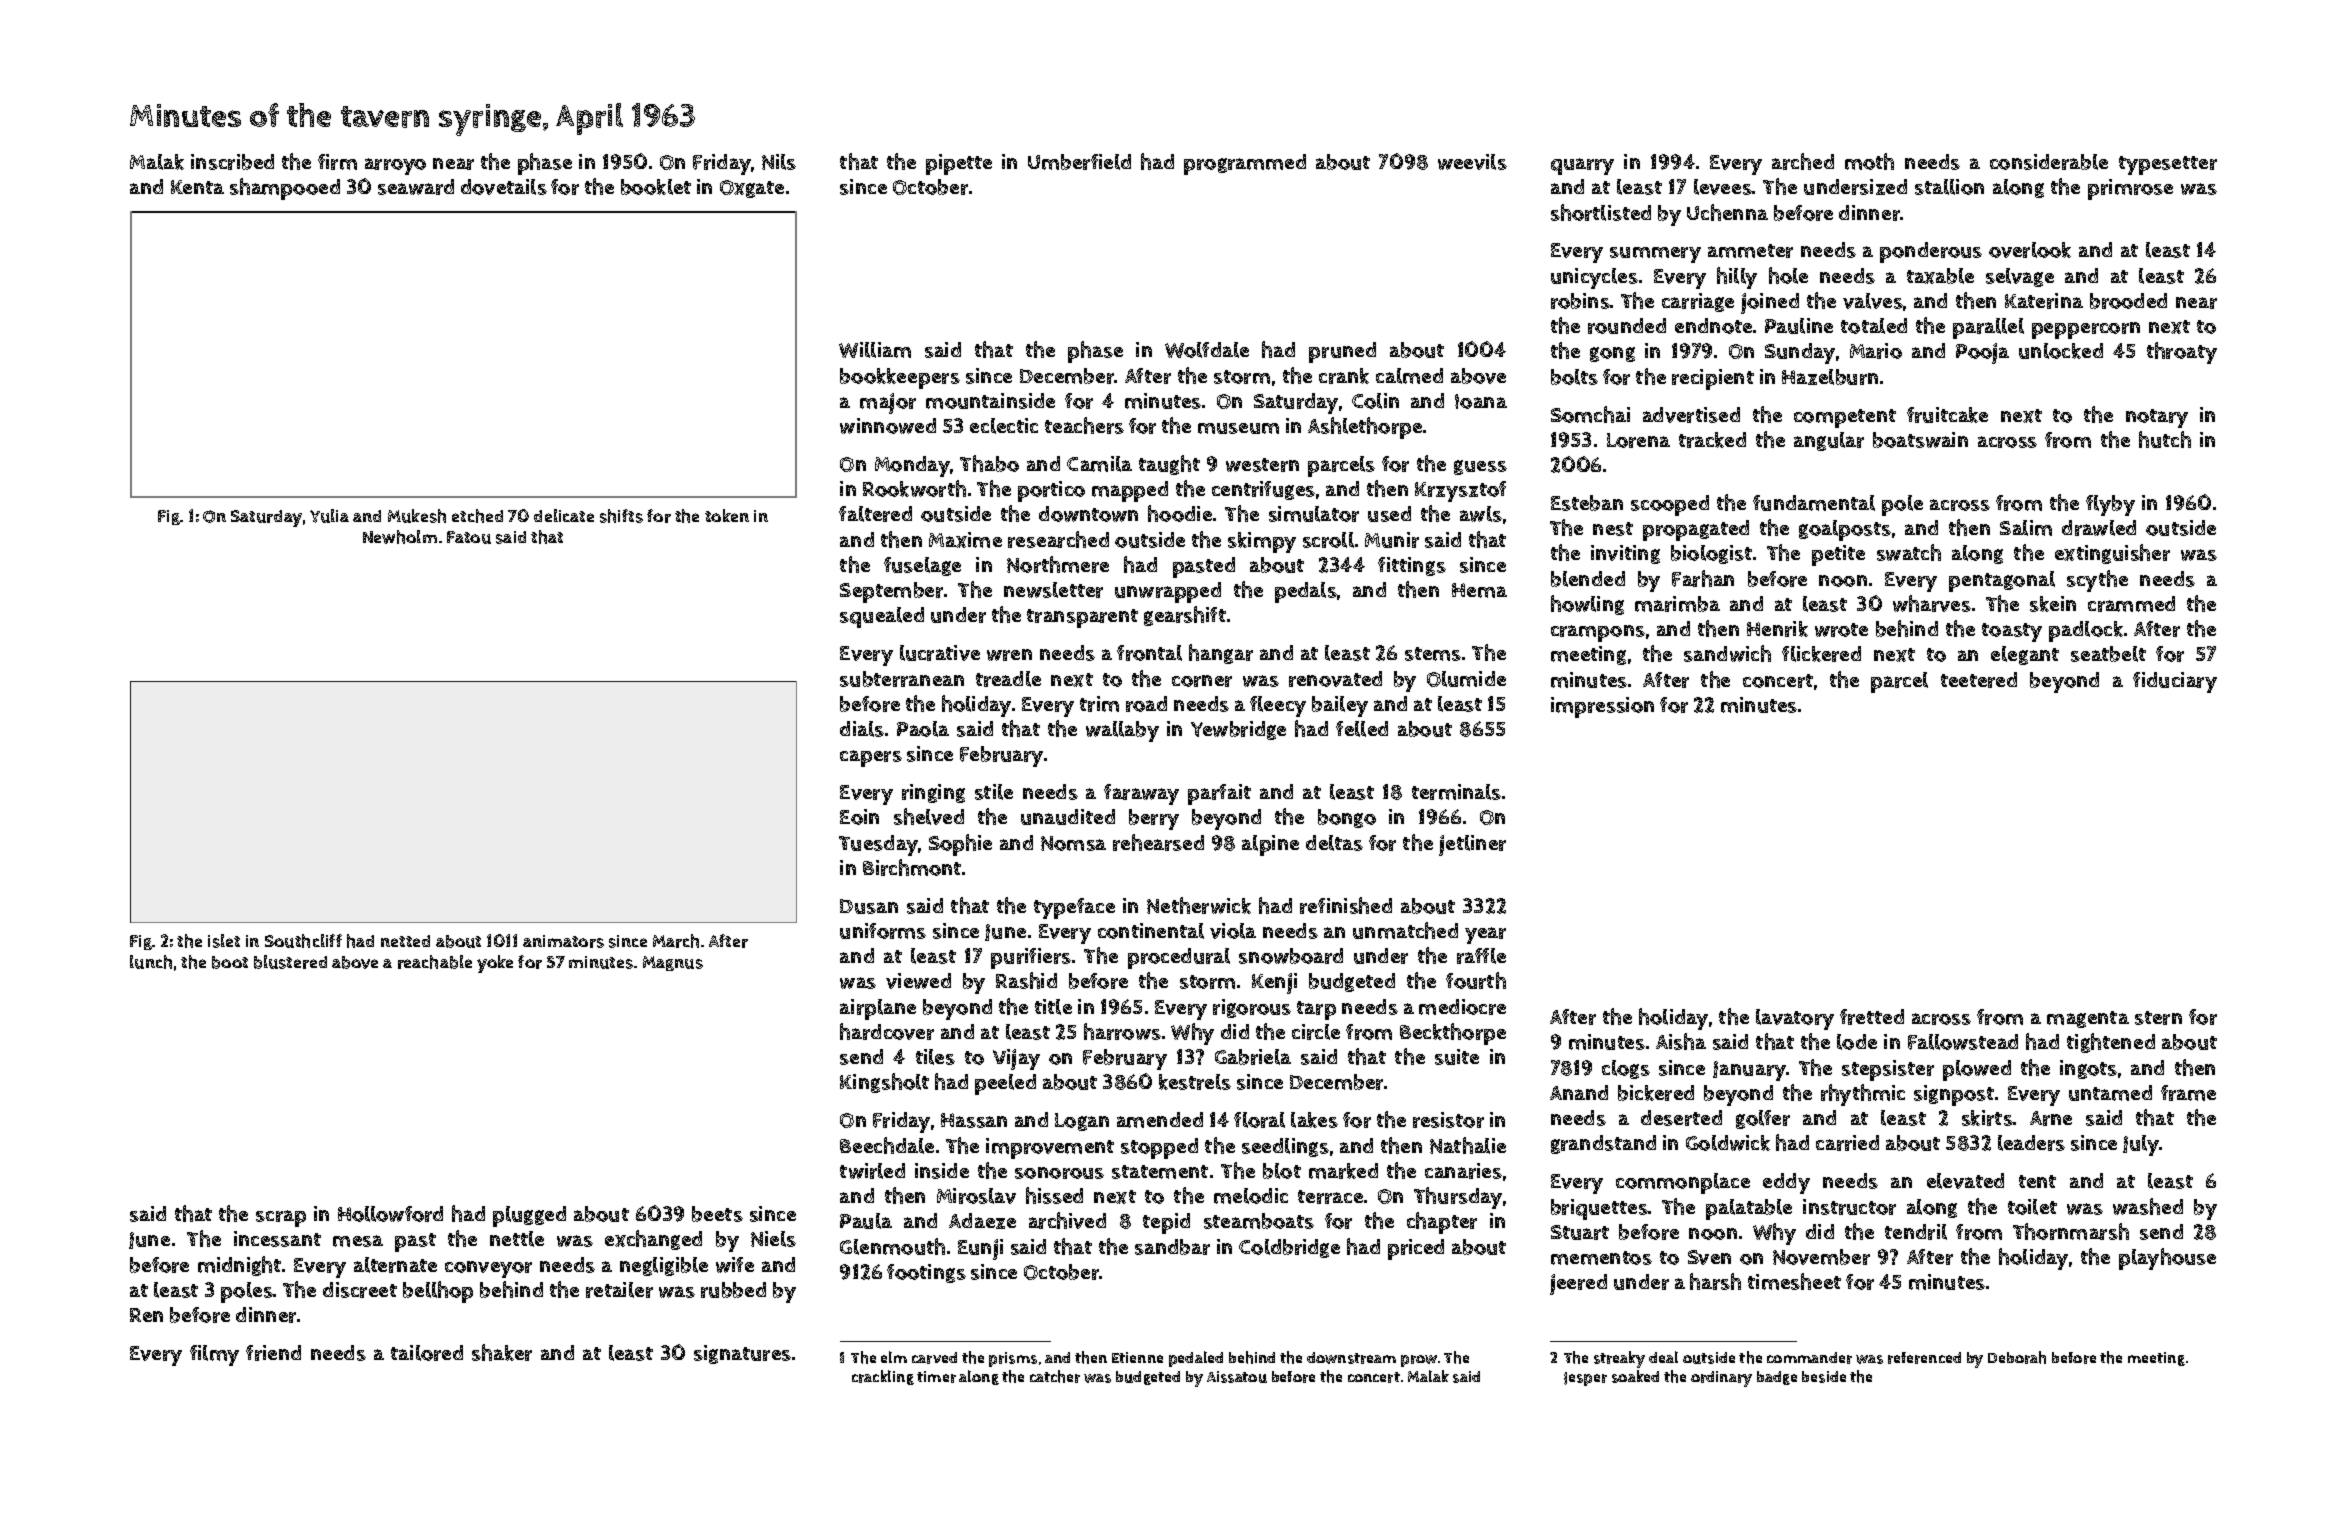  Describe the element at coordinates (1122, 1031) in the screenshot. I see `harrows` at that location.
